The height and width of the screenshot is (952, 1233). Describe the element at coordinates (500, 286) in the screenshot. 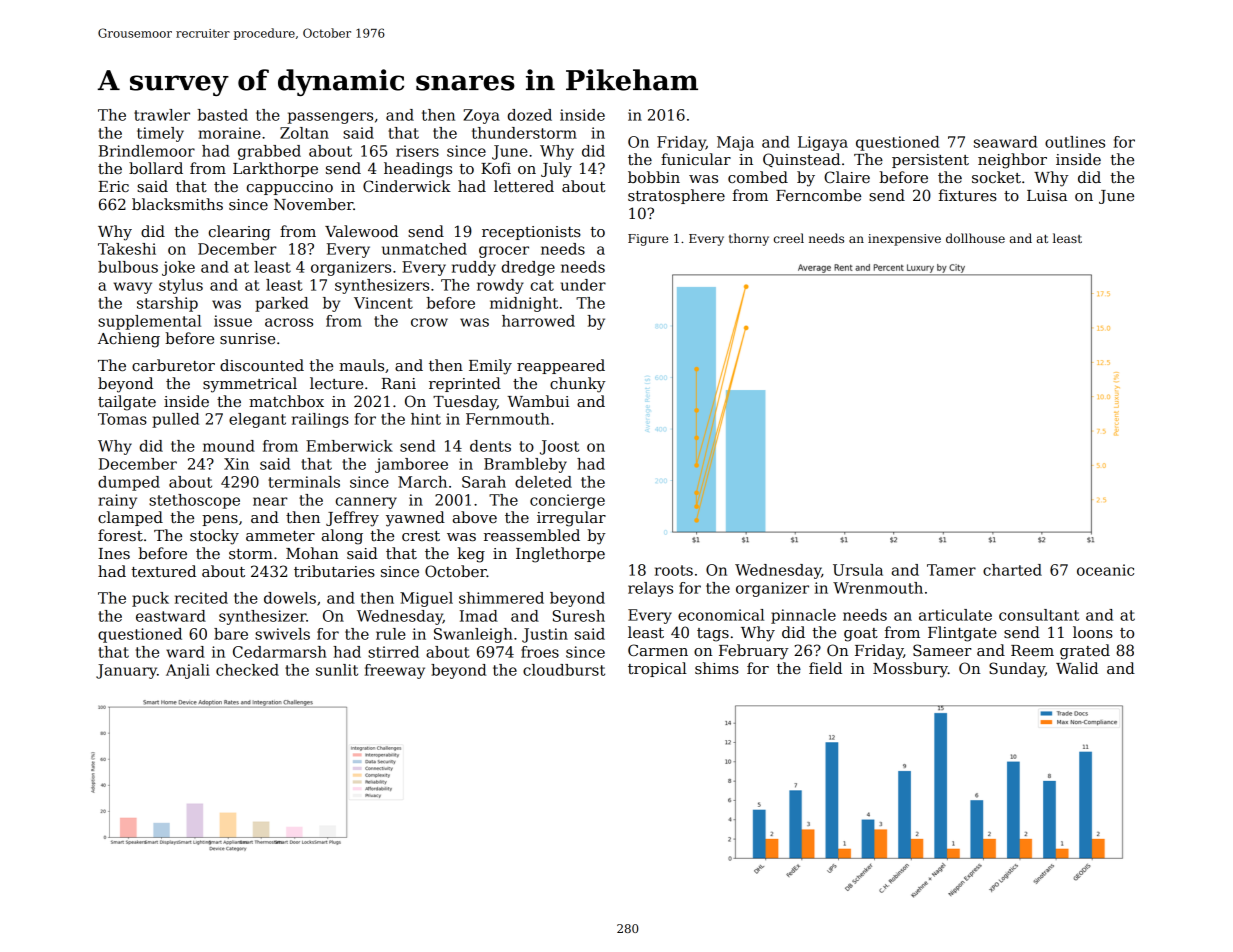

I see `rowdy` at that location.
